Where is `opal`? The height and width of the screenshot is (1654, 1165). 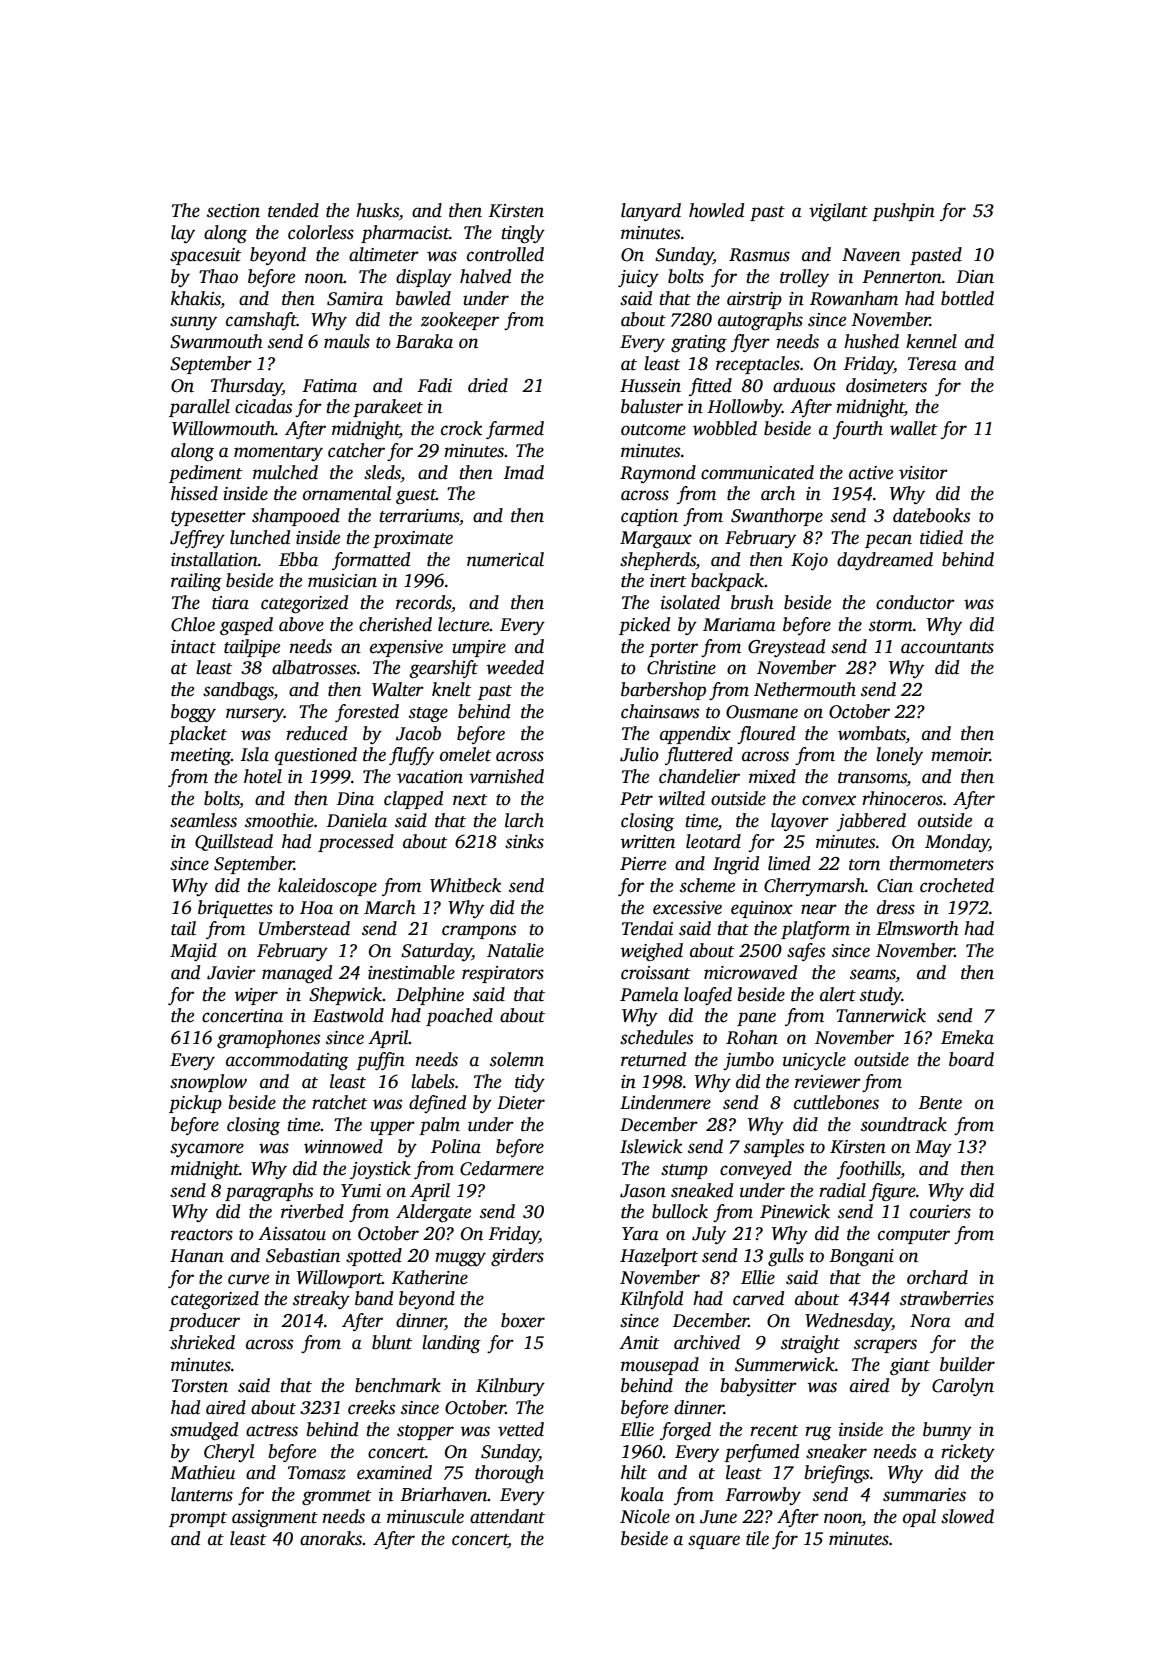
opal is located at coordinates (919, 1518).
